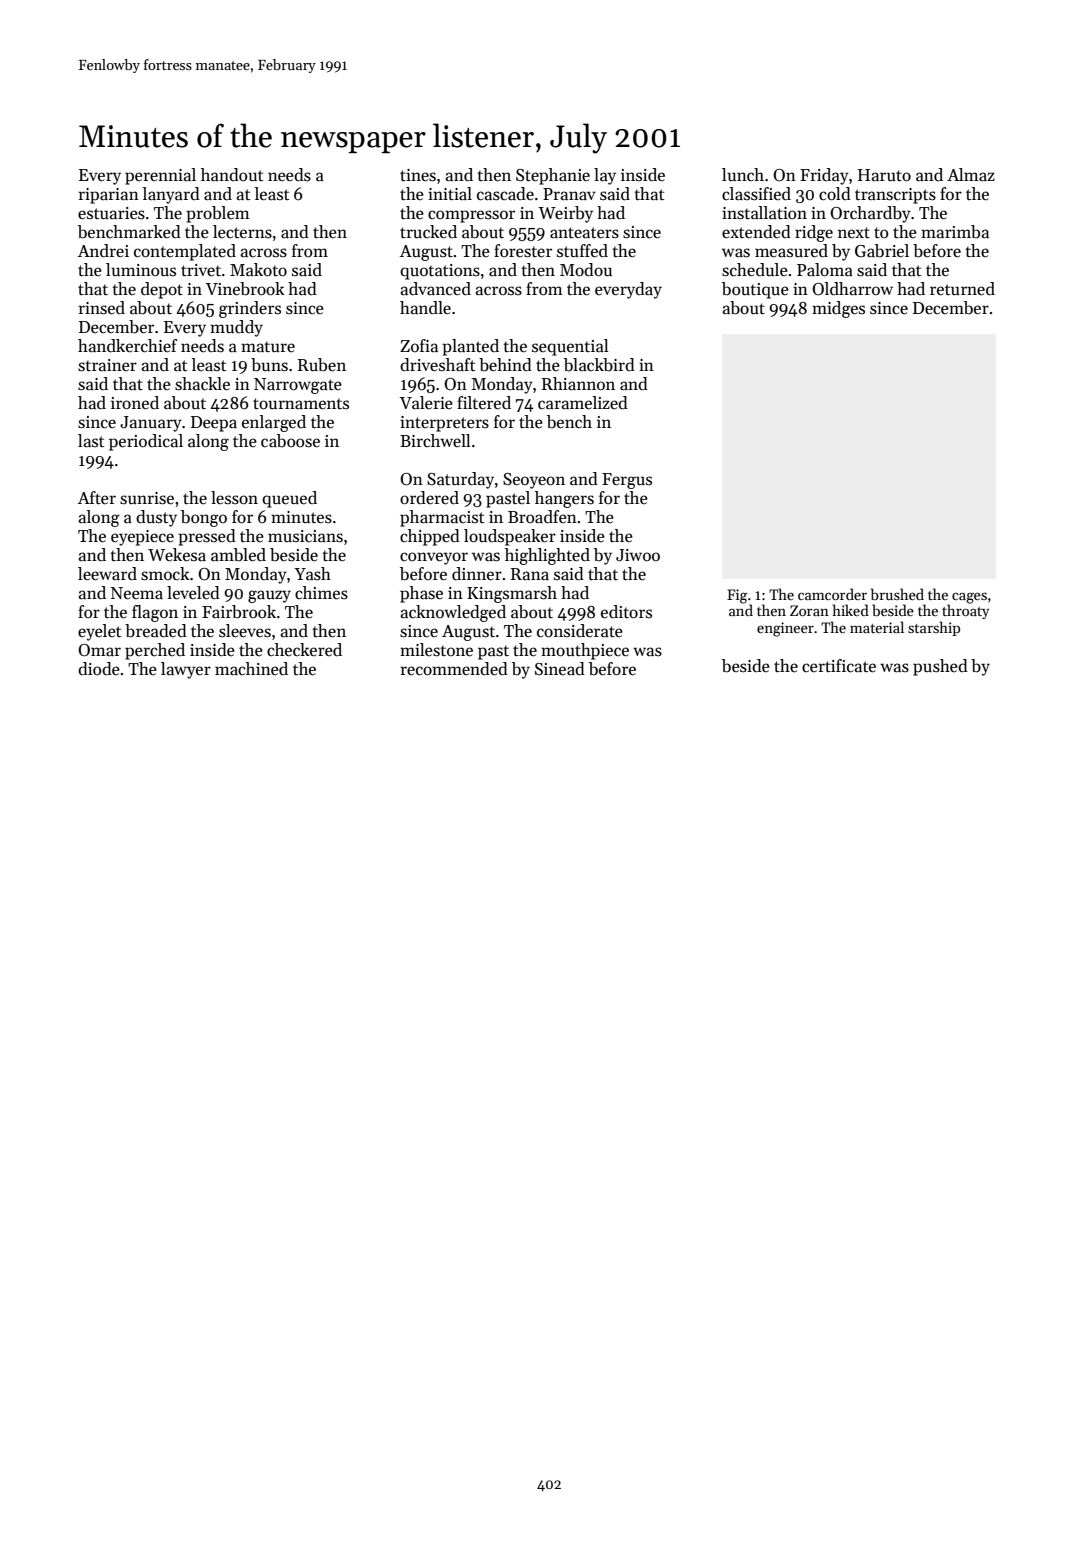 The image size is (1074, 1555). Describe the element at coordinates (91, 441) in the document. I see `last` at that location.
